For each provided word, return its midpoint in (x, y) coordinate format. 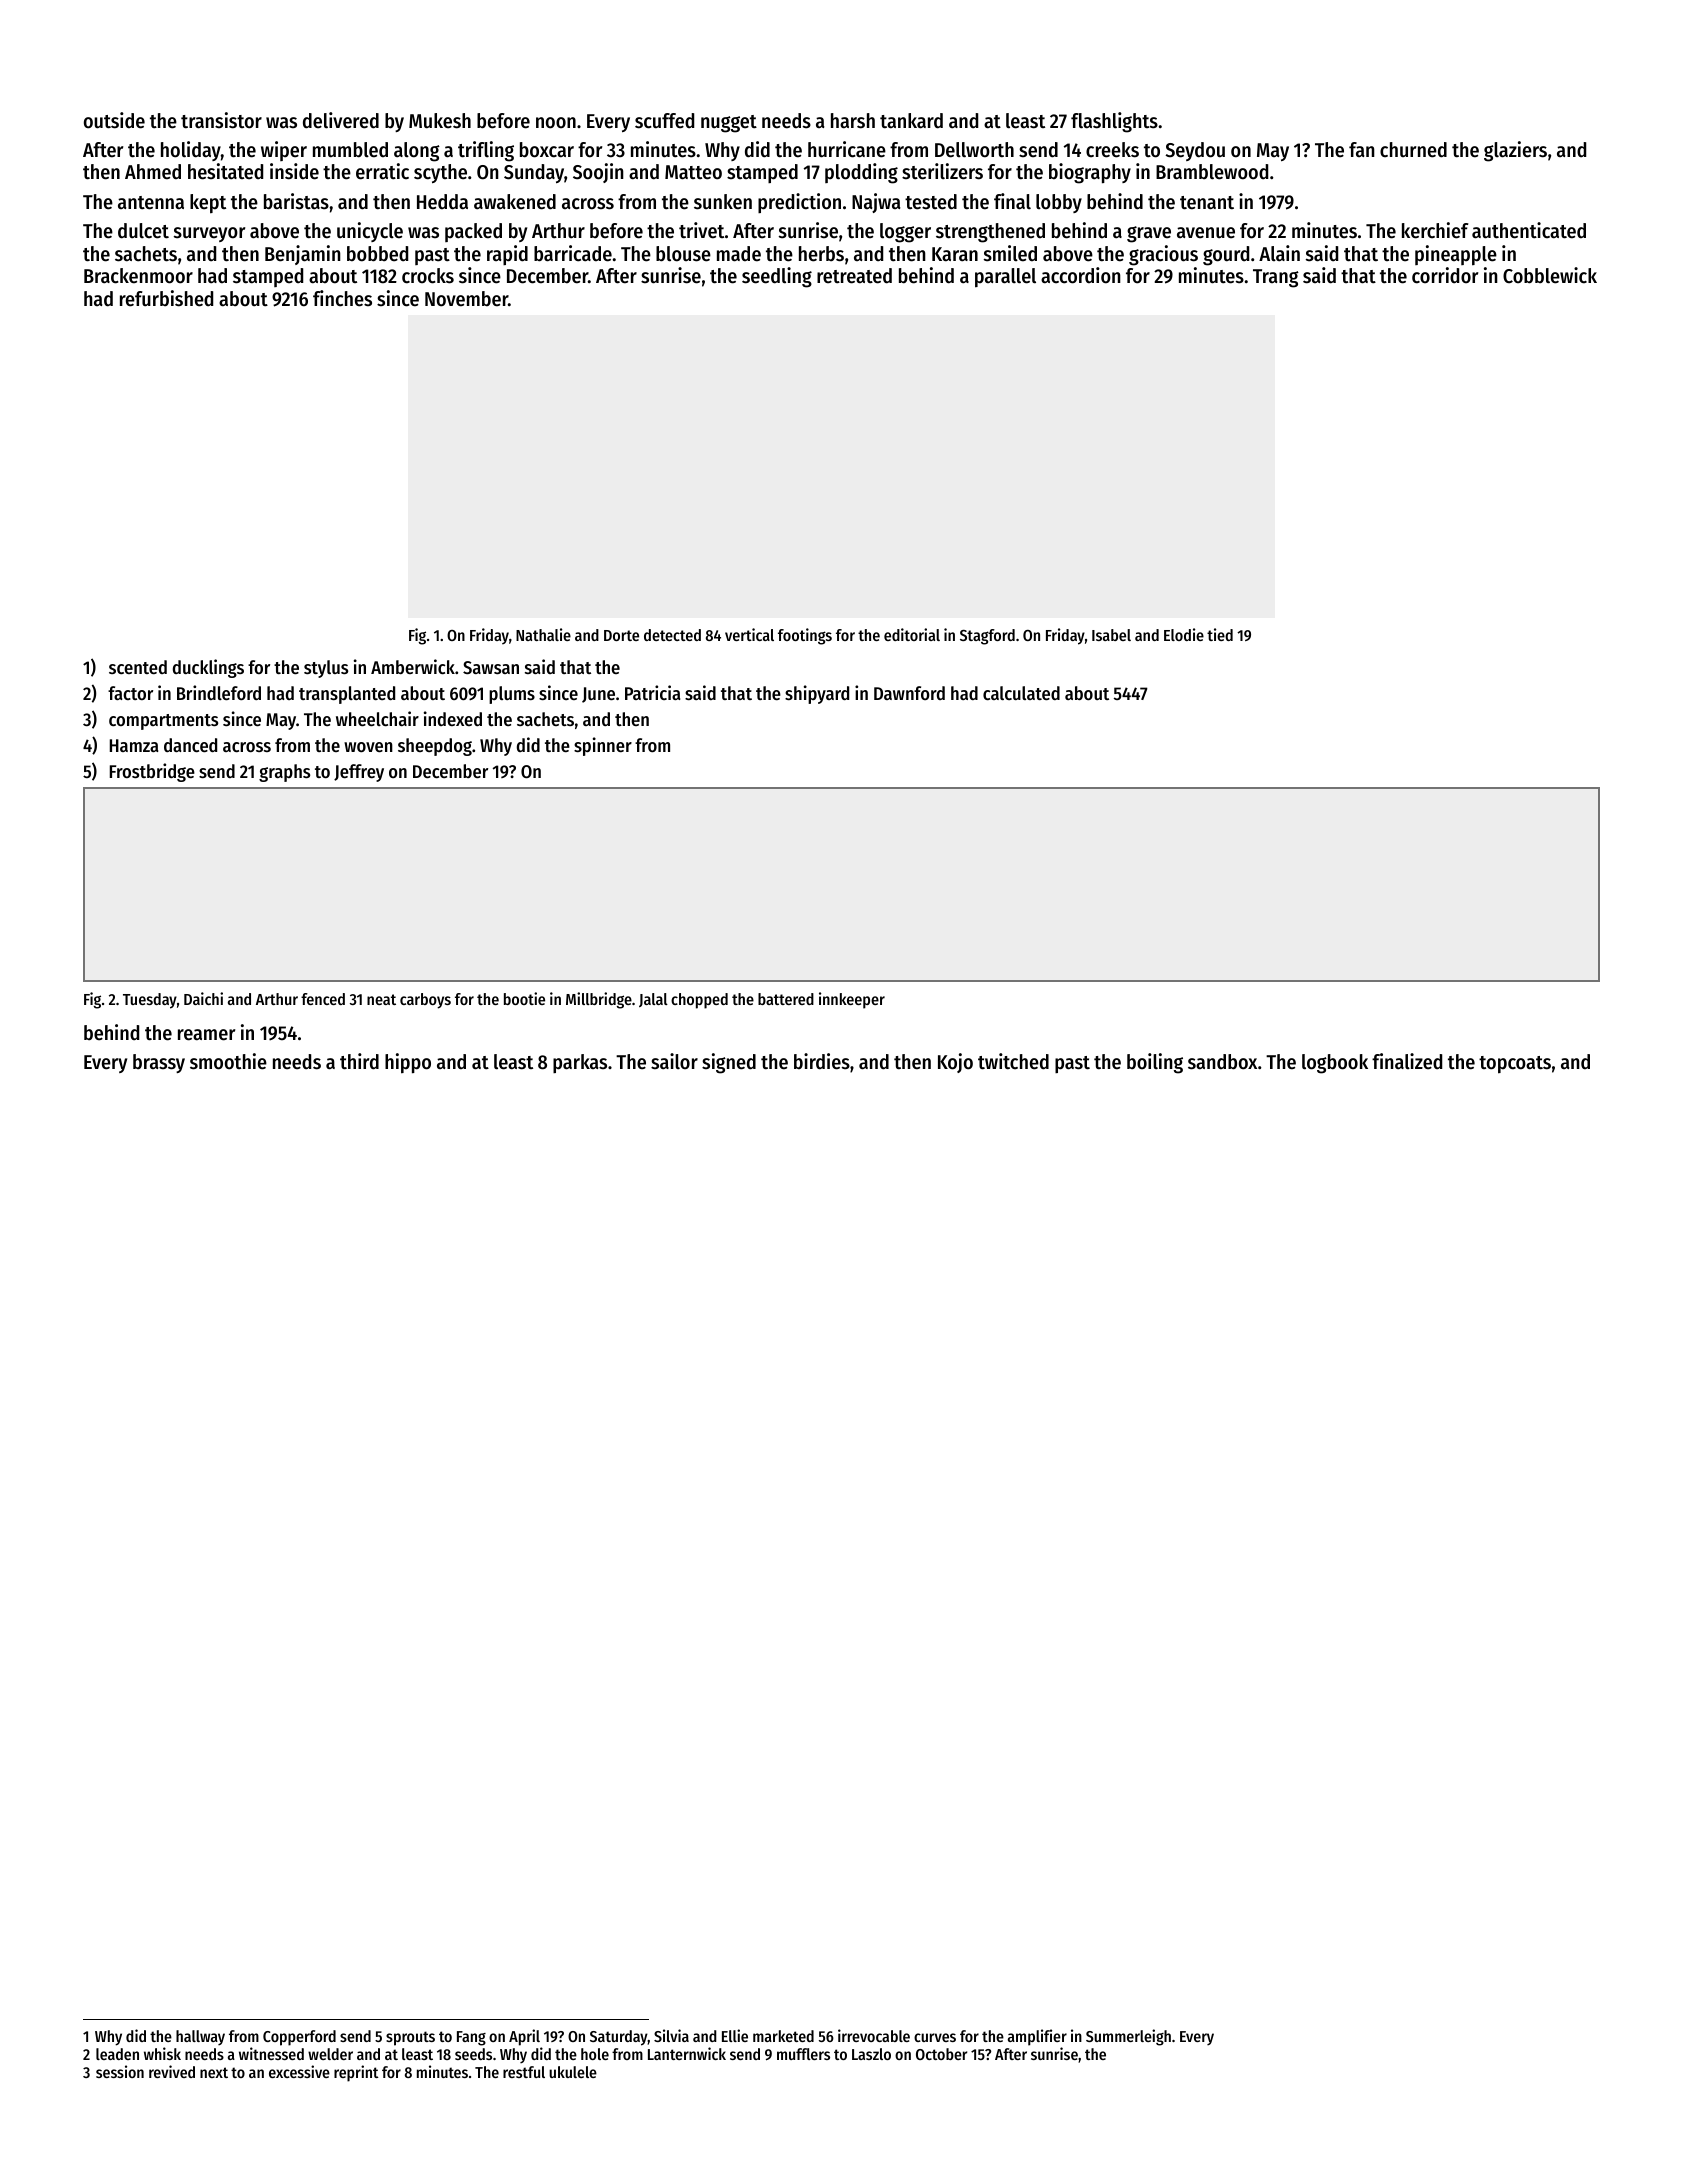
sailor (674, 1061)
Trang (1276, 278)
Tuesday (150, 1001)
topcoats (1515, 1065)
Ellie (735, 2035)
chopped (699, 1001)
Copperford (299, 2038)
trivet (701, 230)
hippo (408, 1063)
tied (1220, 634)
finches (342, 298)
